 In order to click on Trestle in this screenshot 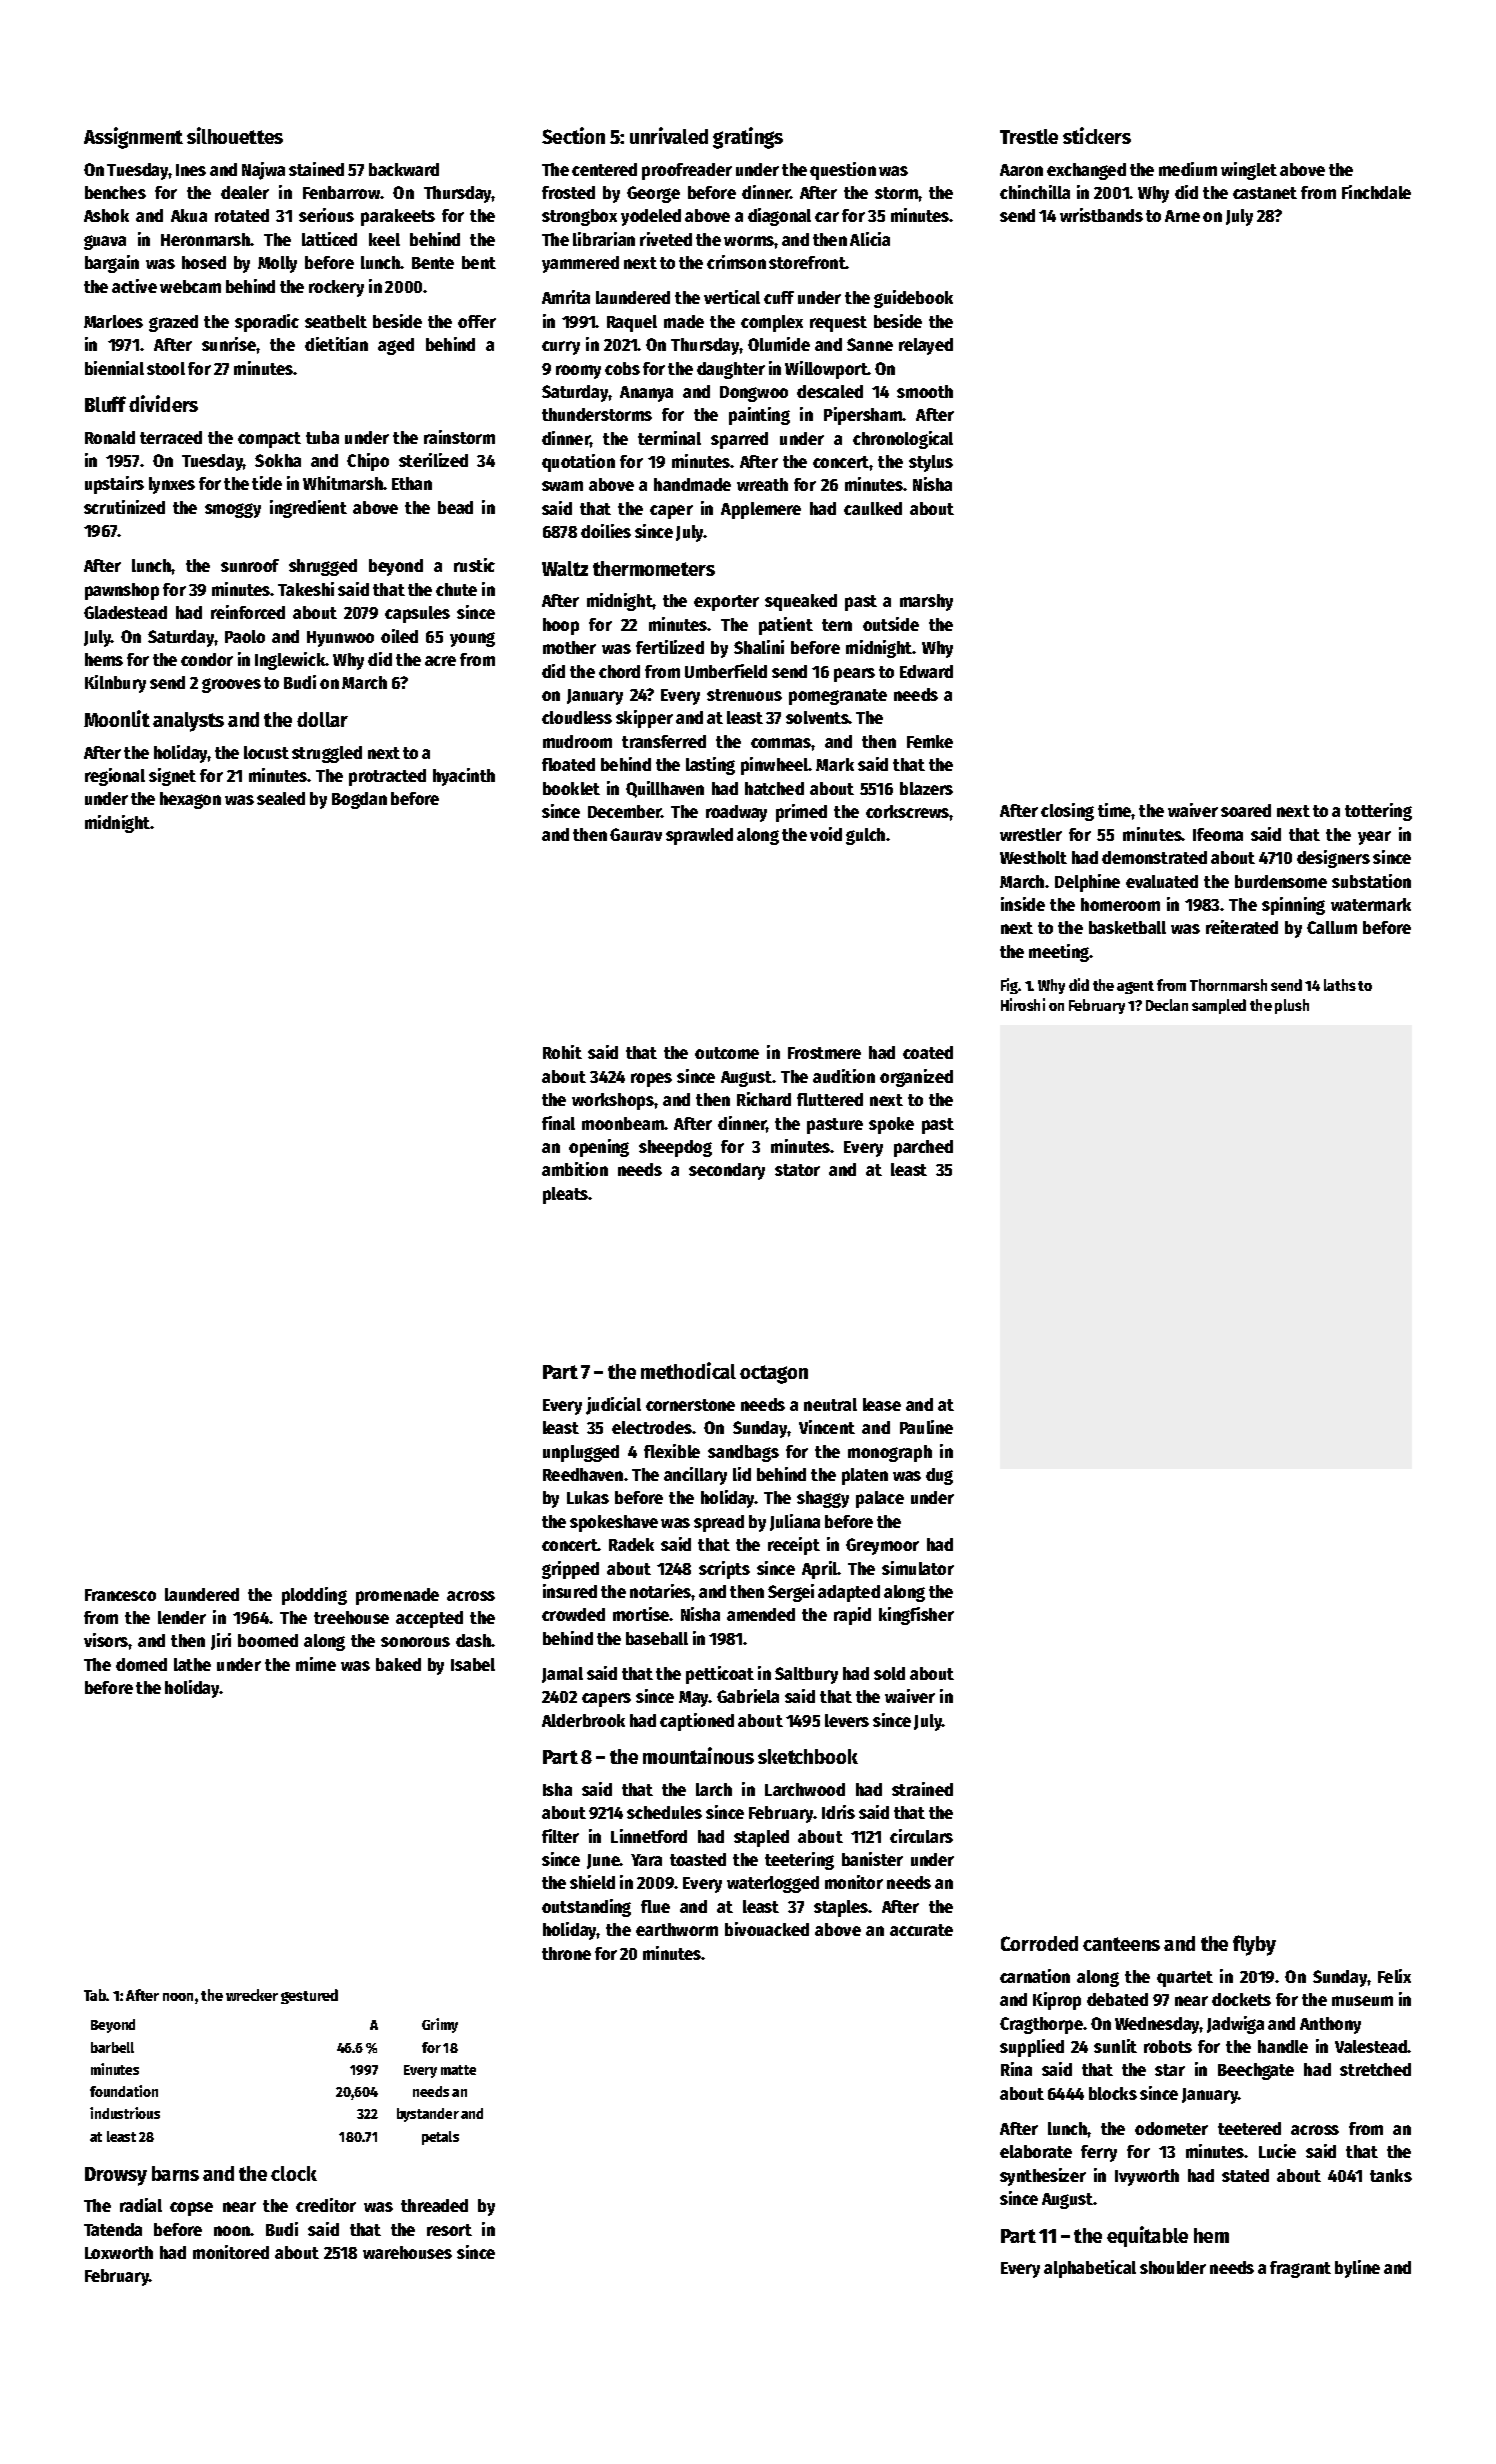, I will do `click(1029, 136)`.
